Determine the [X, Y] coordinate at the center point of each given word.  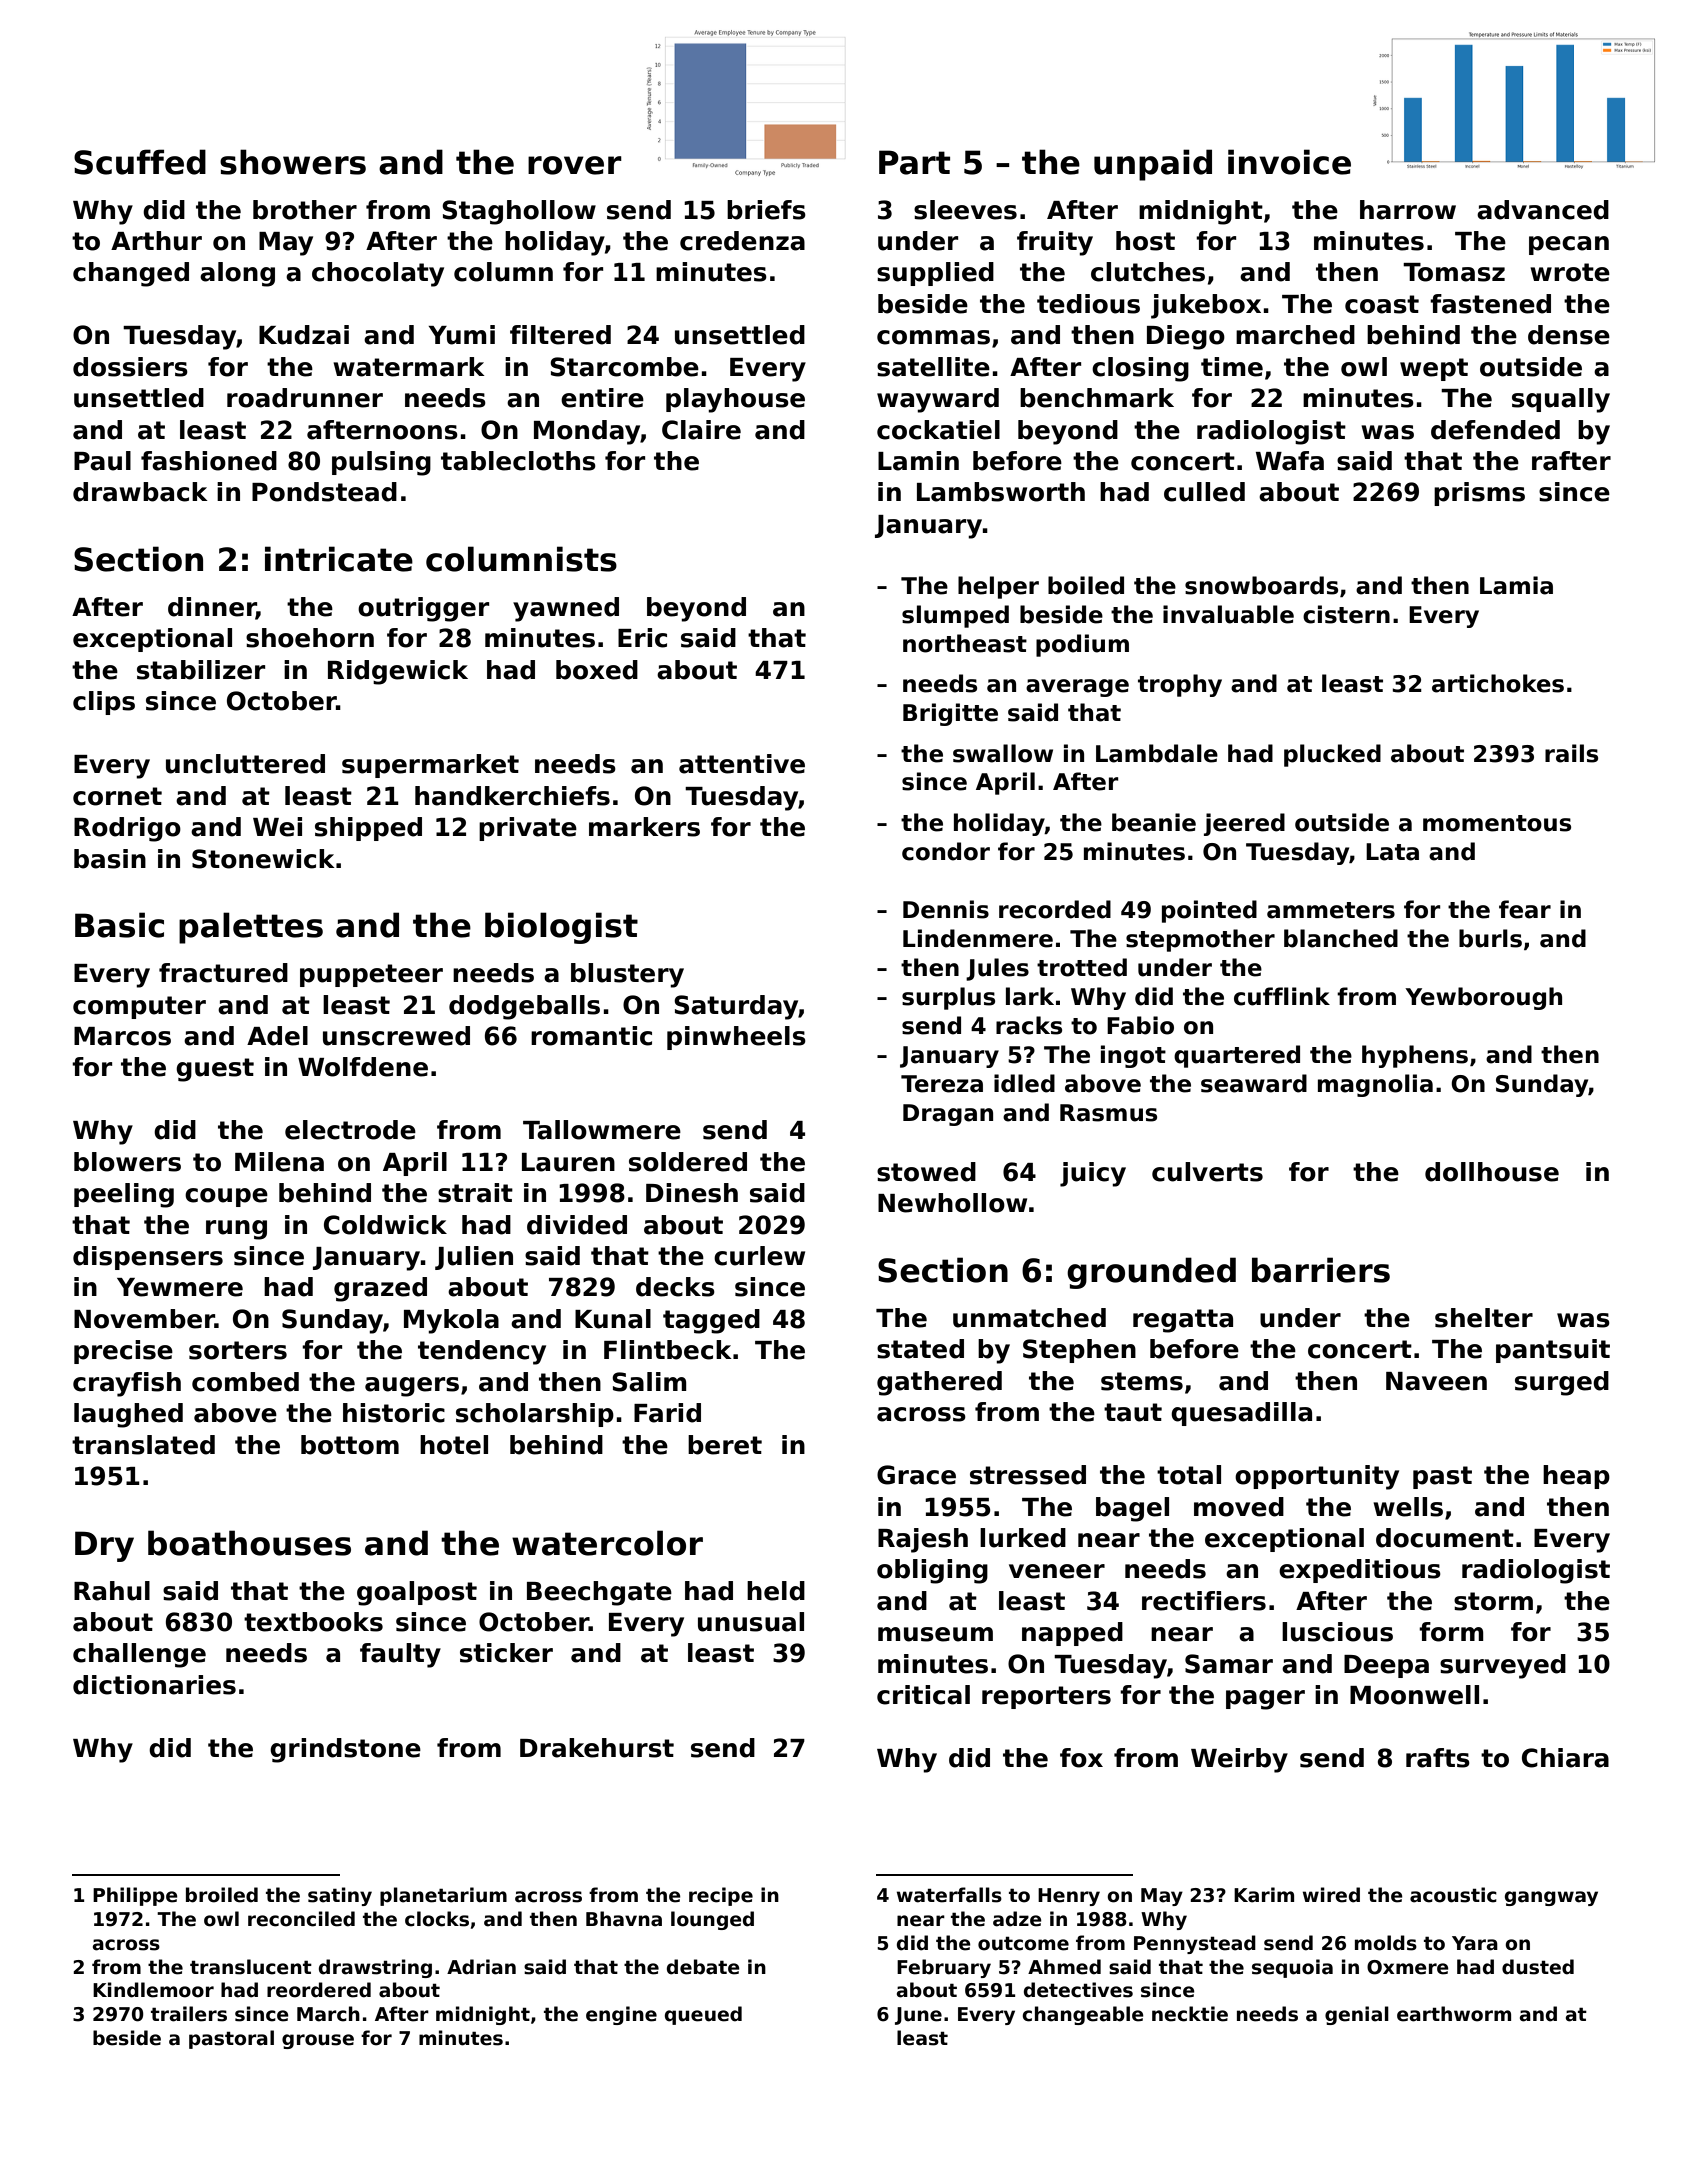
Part [914, 162]
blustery [627, 975]
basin [110, 859]
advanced [1543, 210]
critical [923, 1695]
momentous [1497, 823]
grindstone [345, 1750]
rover [575, 165]
